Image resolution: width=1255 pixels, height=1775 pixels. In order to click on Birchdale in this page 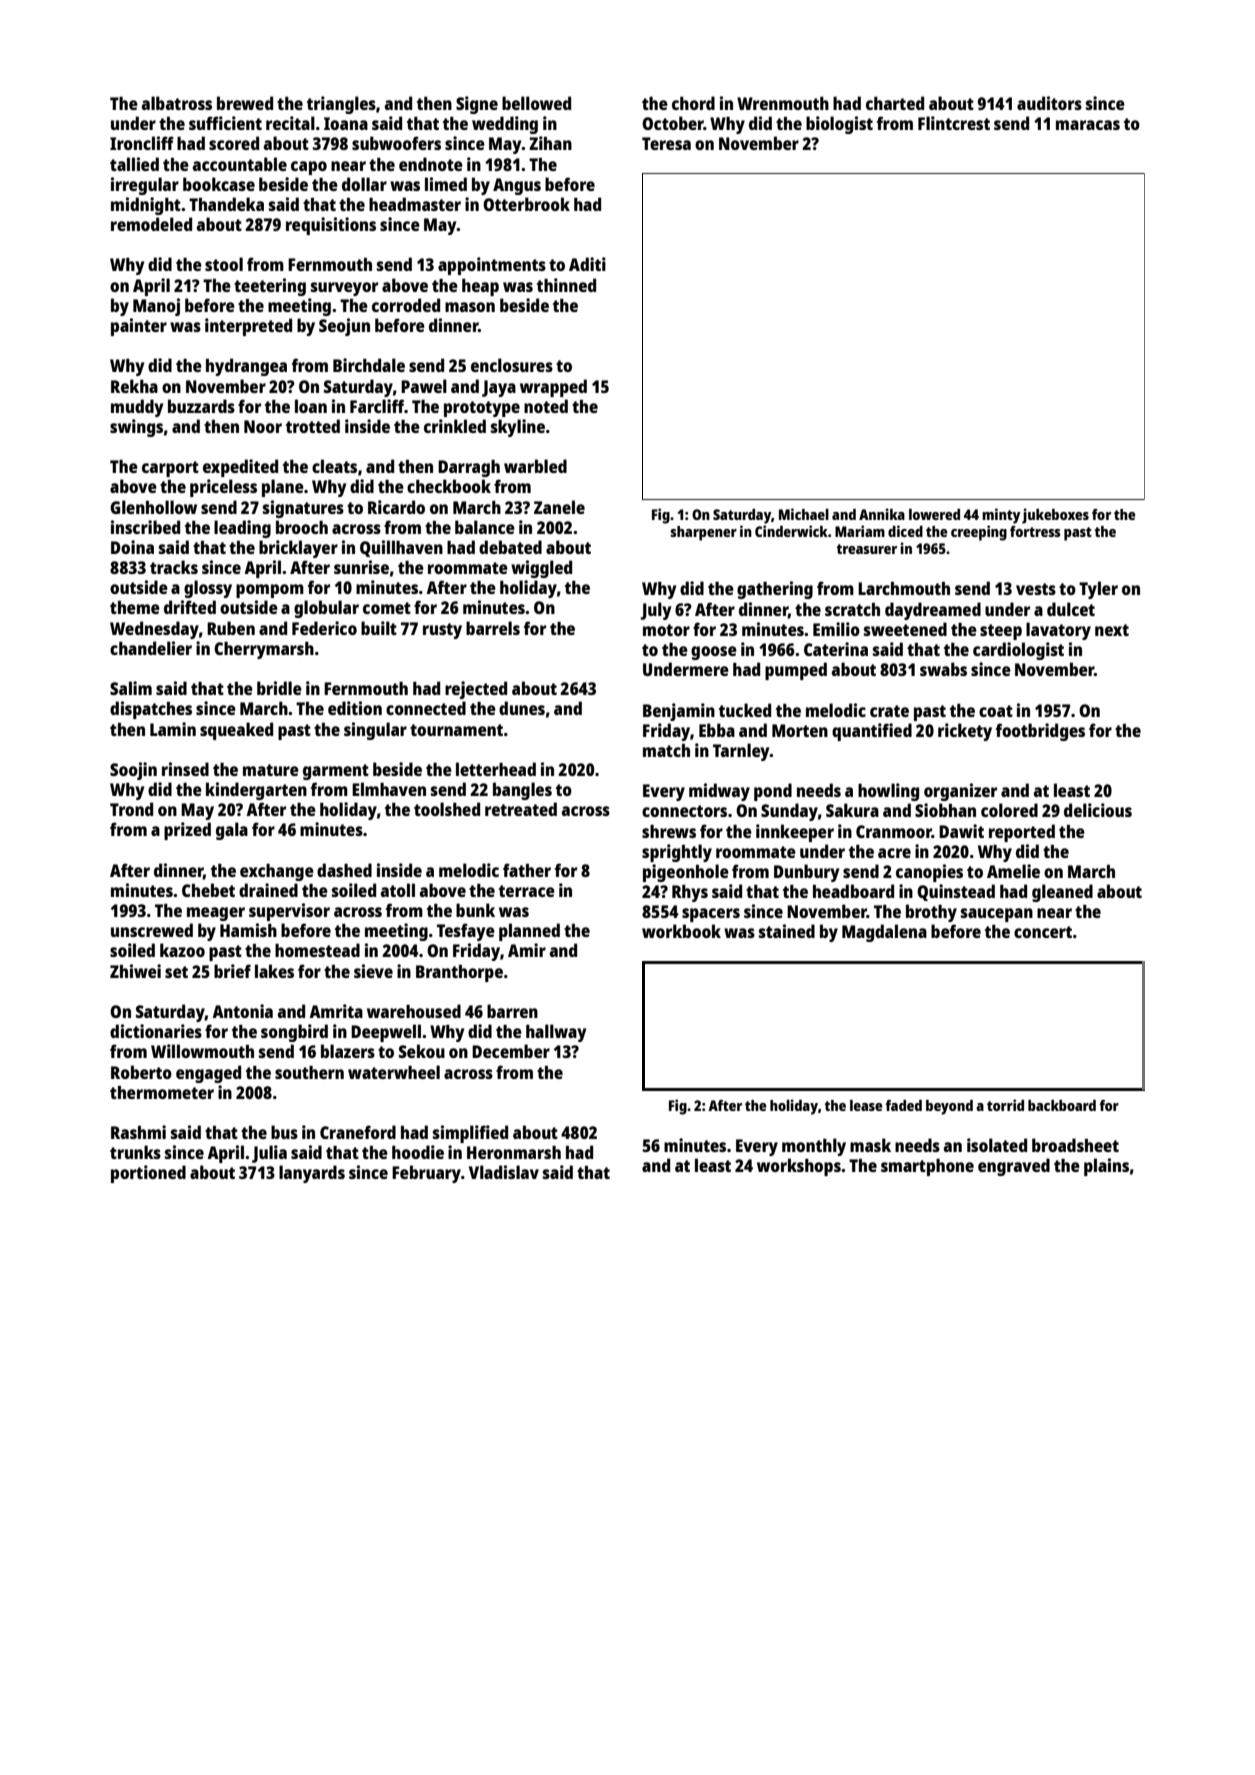, I will do `click(369, 365)`.
